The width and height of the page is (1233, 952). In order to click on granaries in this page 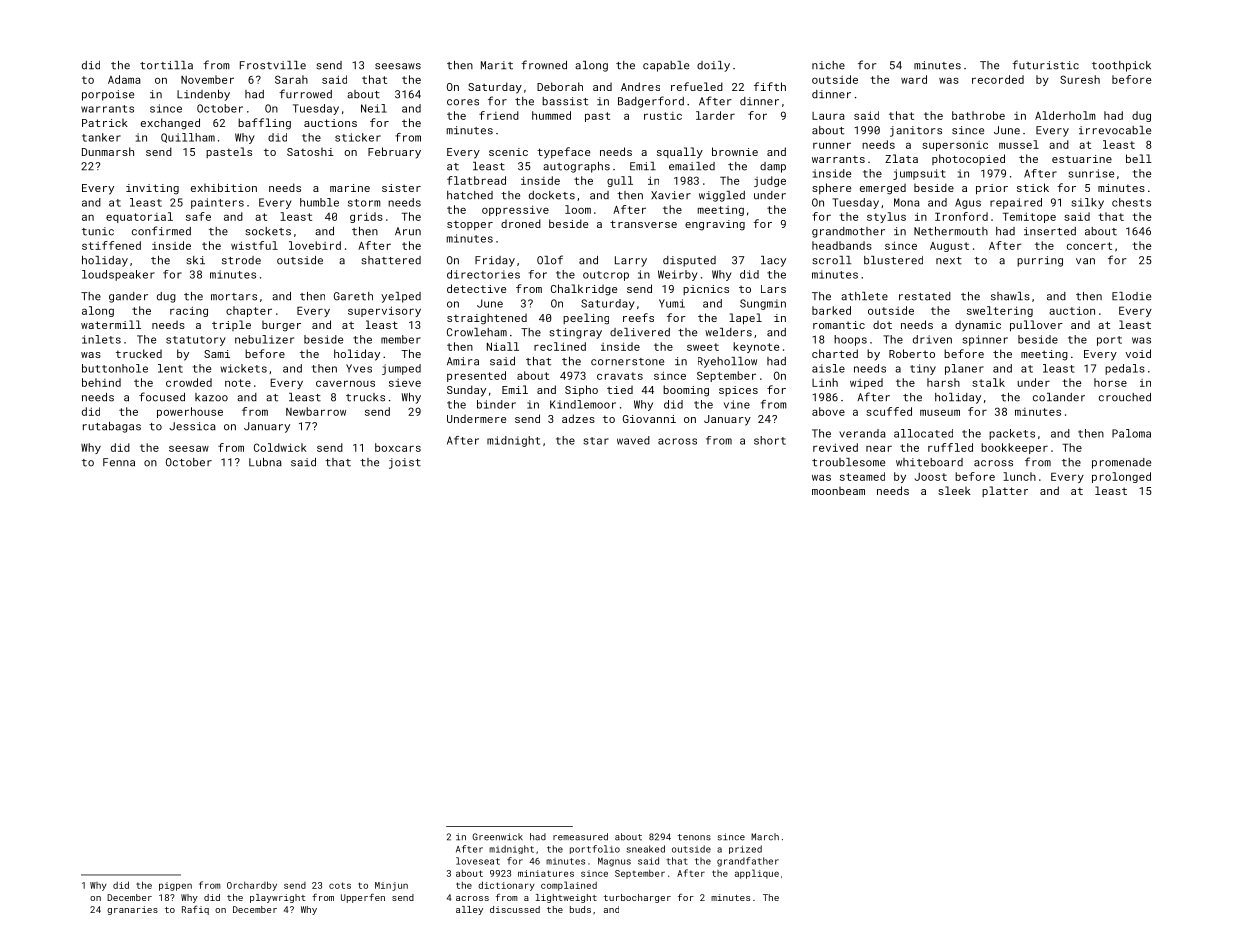, I will do `click(132, 910)`.
